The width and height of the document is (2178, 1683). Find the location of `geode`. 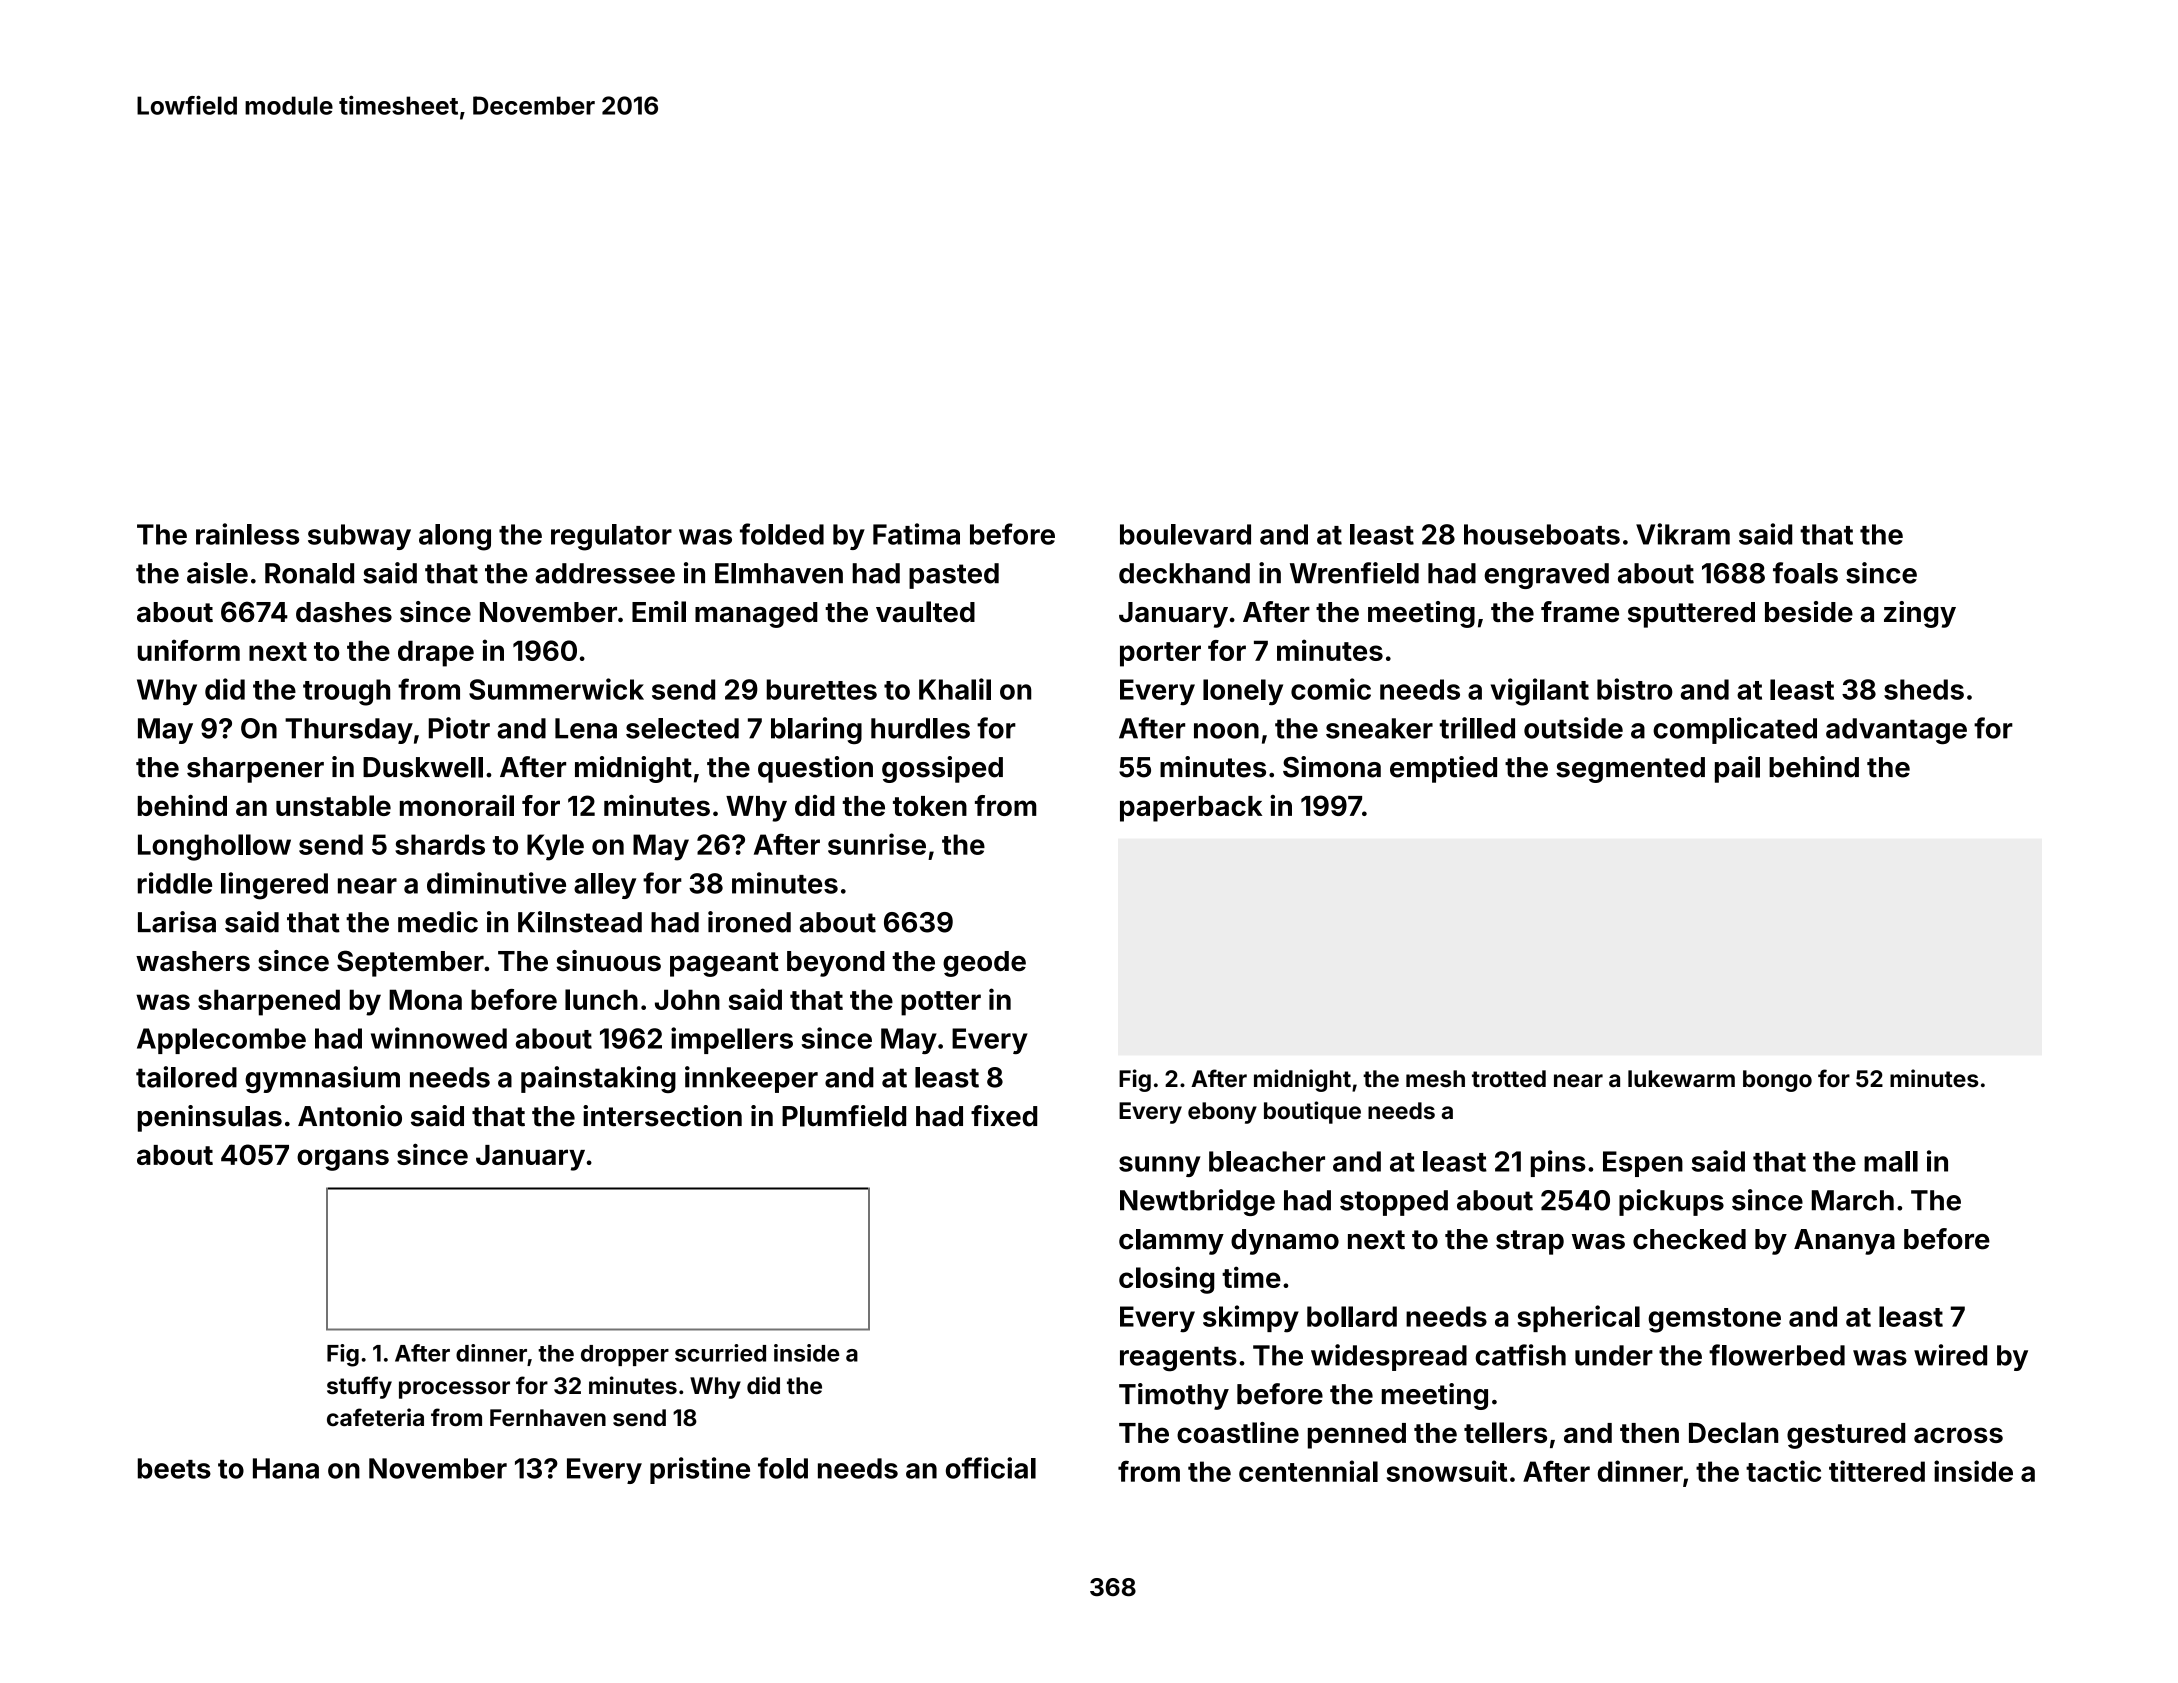

geode is located at coordinates (984, 964).
